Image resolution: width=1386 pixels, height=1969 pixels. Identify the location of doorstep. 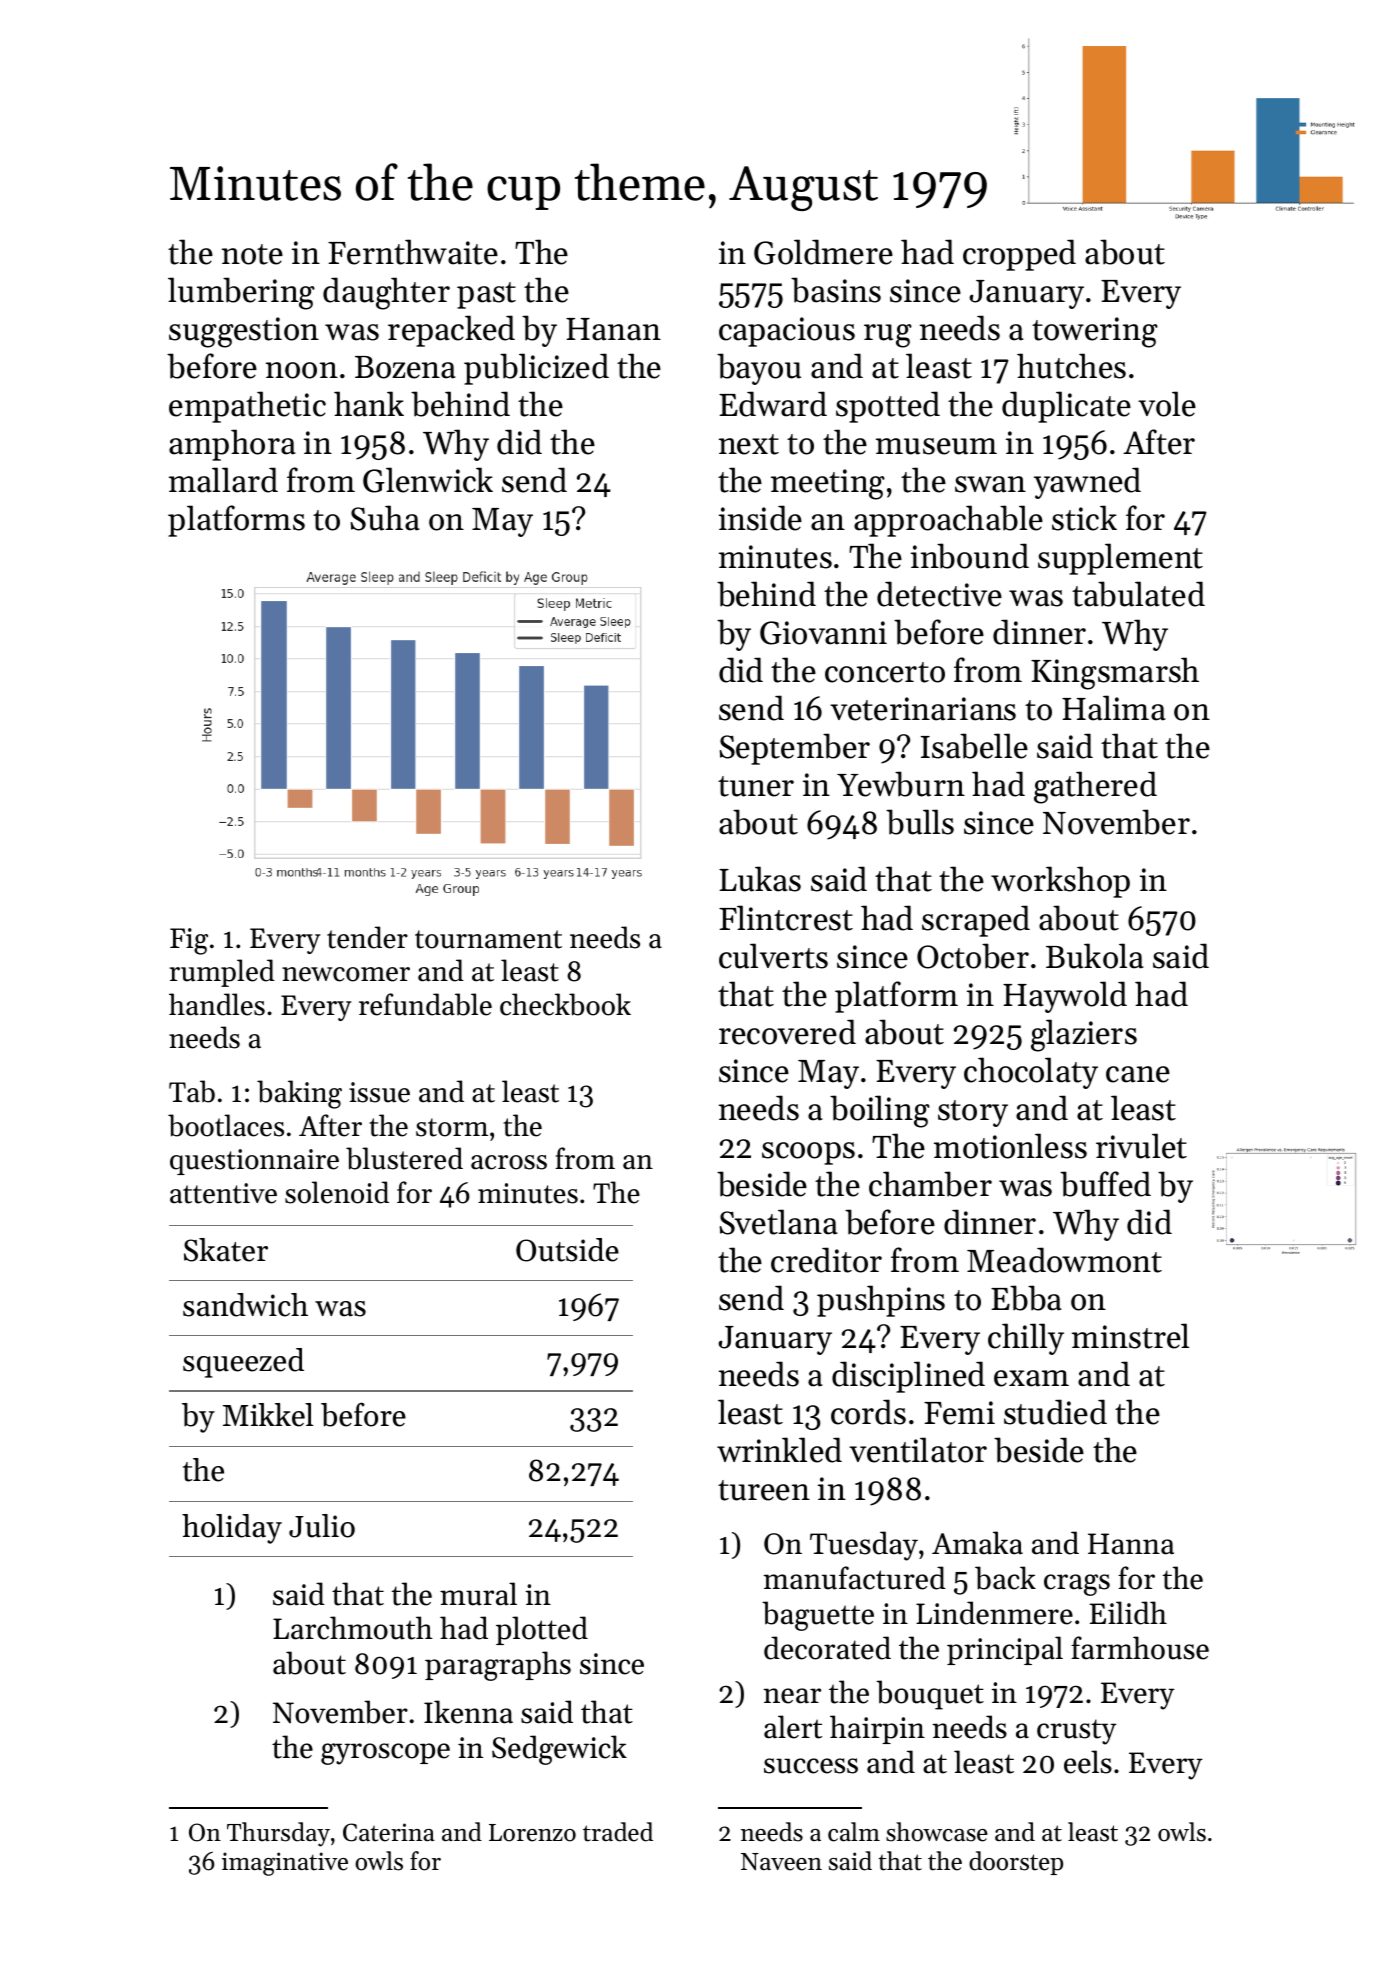
(1016, 1863).
